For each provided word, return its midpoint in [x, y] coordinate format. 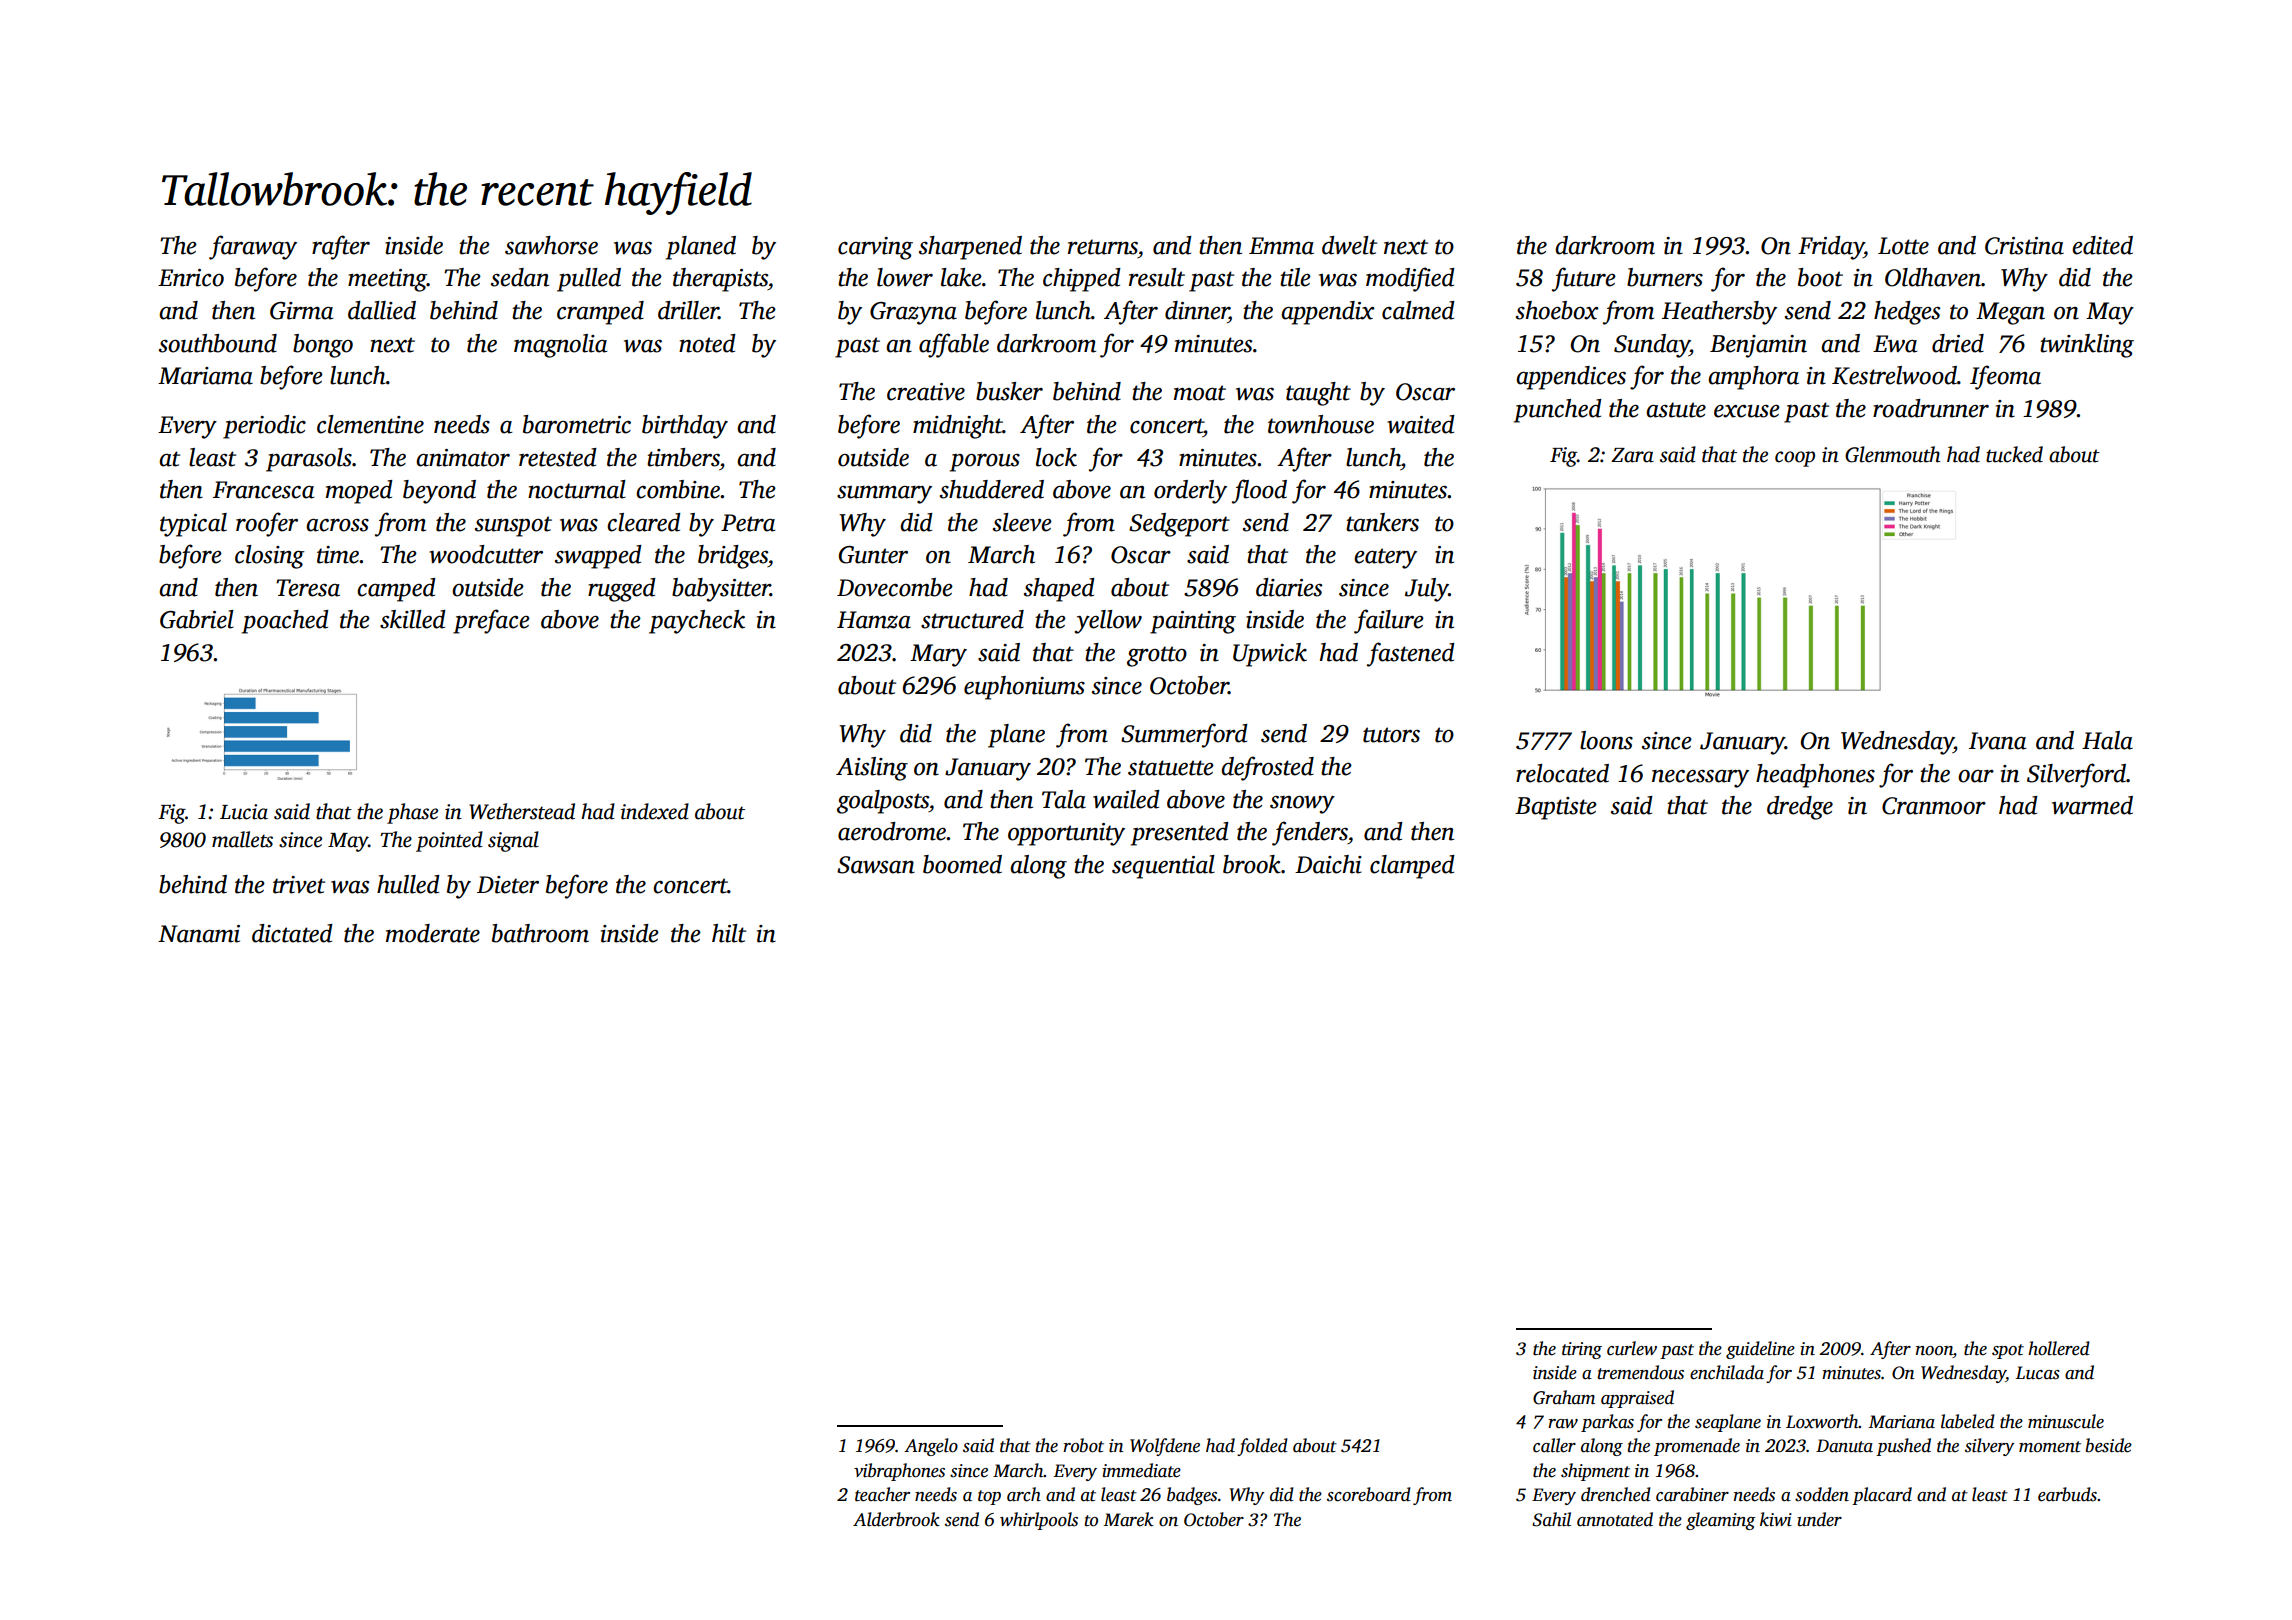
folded [1262, 1447]
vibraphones [899, 1472]
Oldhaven [1933, 277]
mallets [242, 839]
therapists [720, 280]
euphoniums [1024, 688]
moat [1200, 393]
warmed [2092, 805]
